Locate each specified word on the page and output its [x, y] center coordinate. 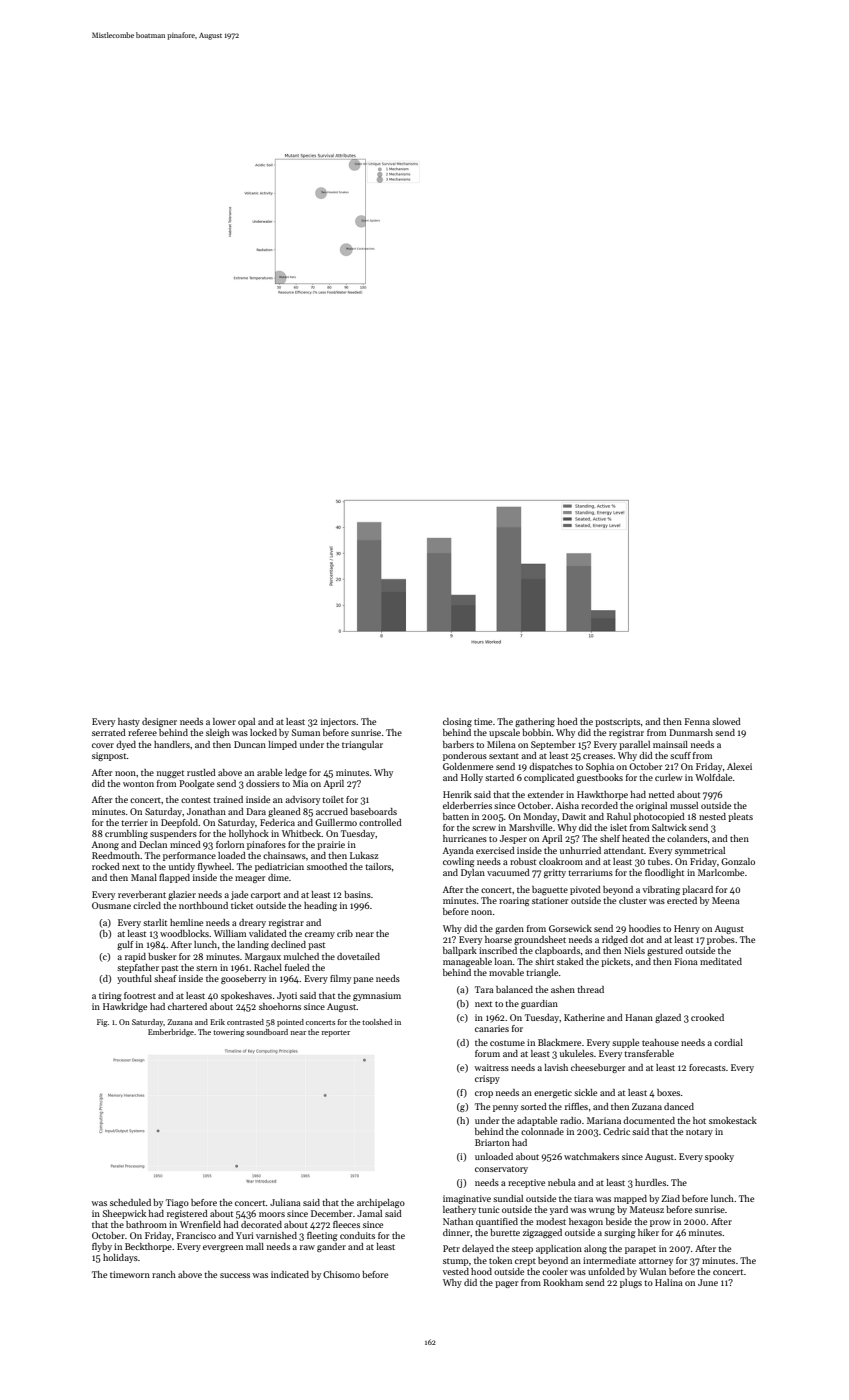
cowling [458, 862]
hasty [129, 722]
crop [484, 1094]
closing [457, 722]
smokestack [733, 1120]
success [235, 1275]
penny [505, 1108]
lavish [556, 1067]
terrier [134, 822]
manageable [467, 962]
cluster [633, 900]
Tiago [177, 1203]
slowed [726, 721]
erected [682, 900]
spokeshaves [246, 996]
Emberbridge [171, 1033]
